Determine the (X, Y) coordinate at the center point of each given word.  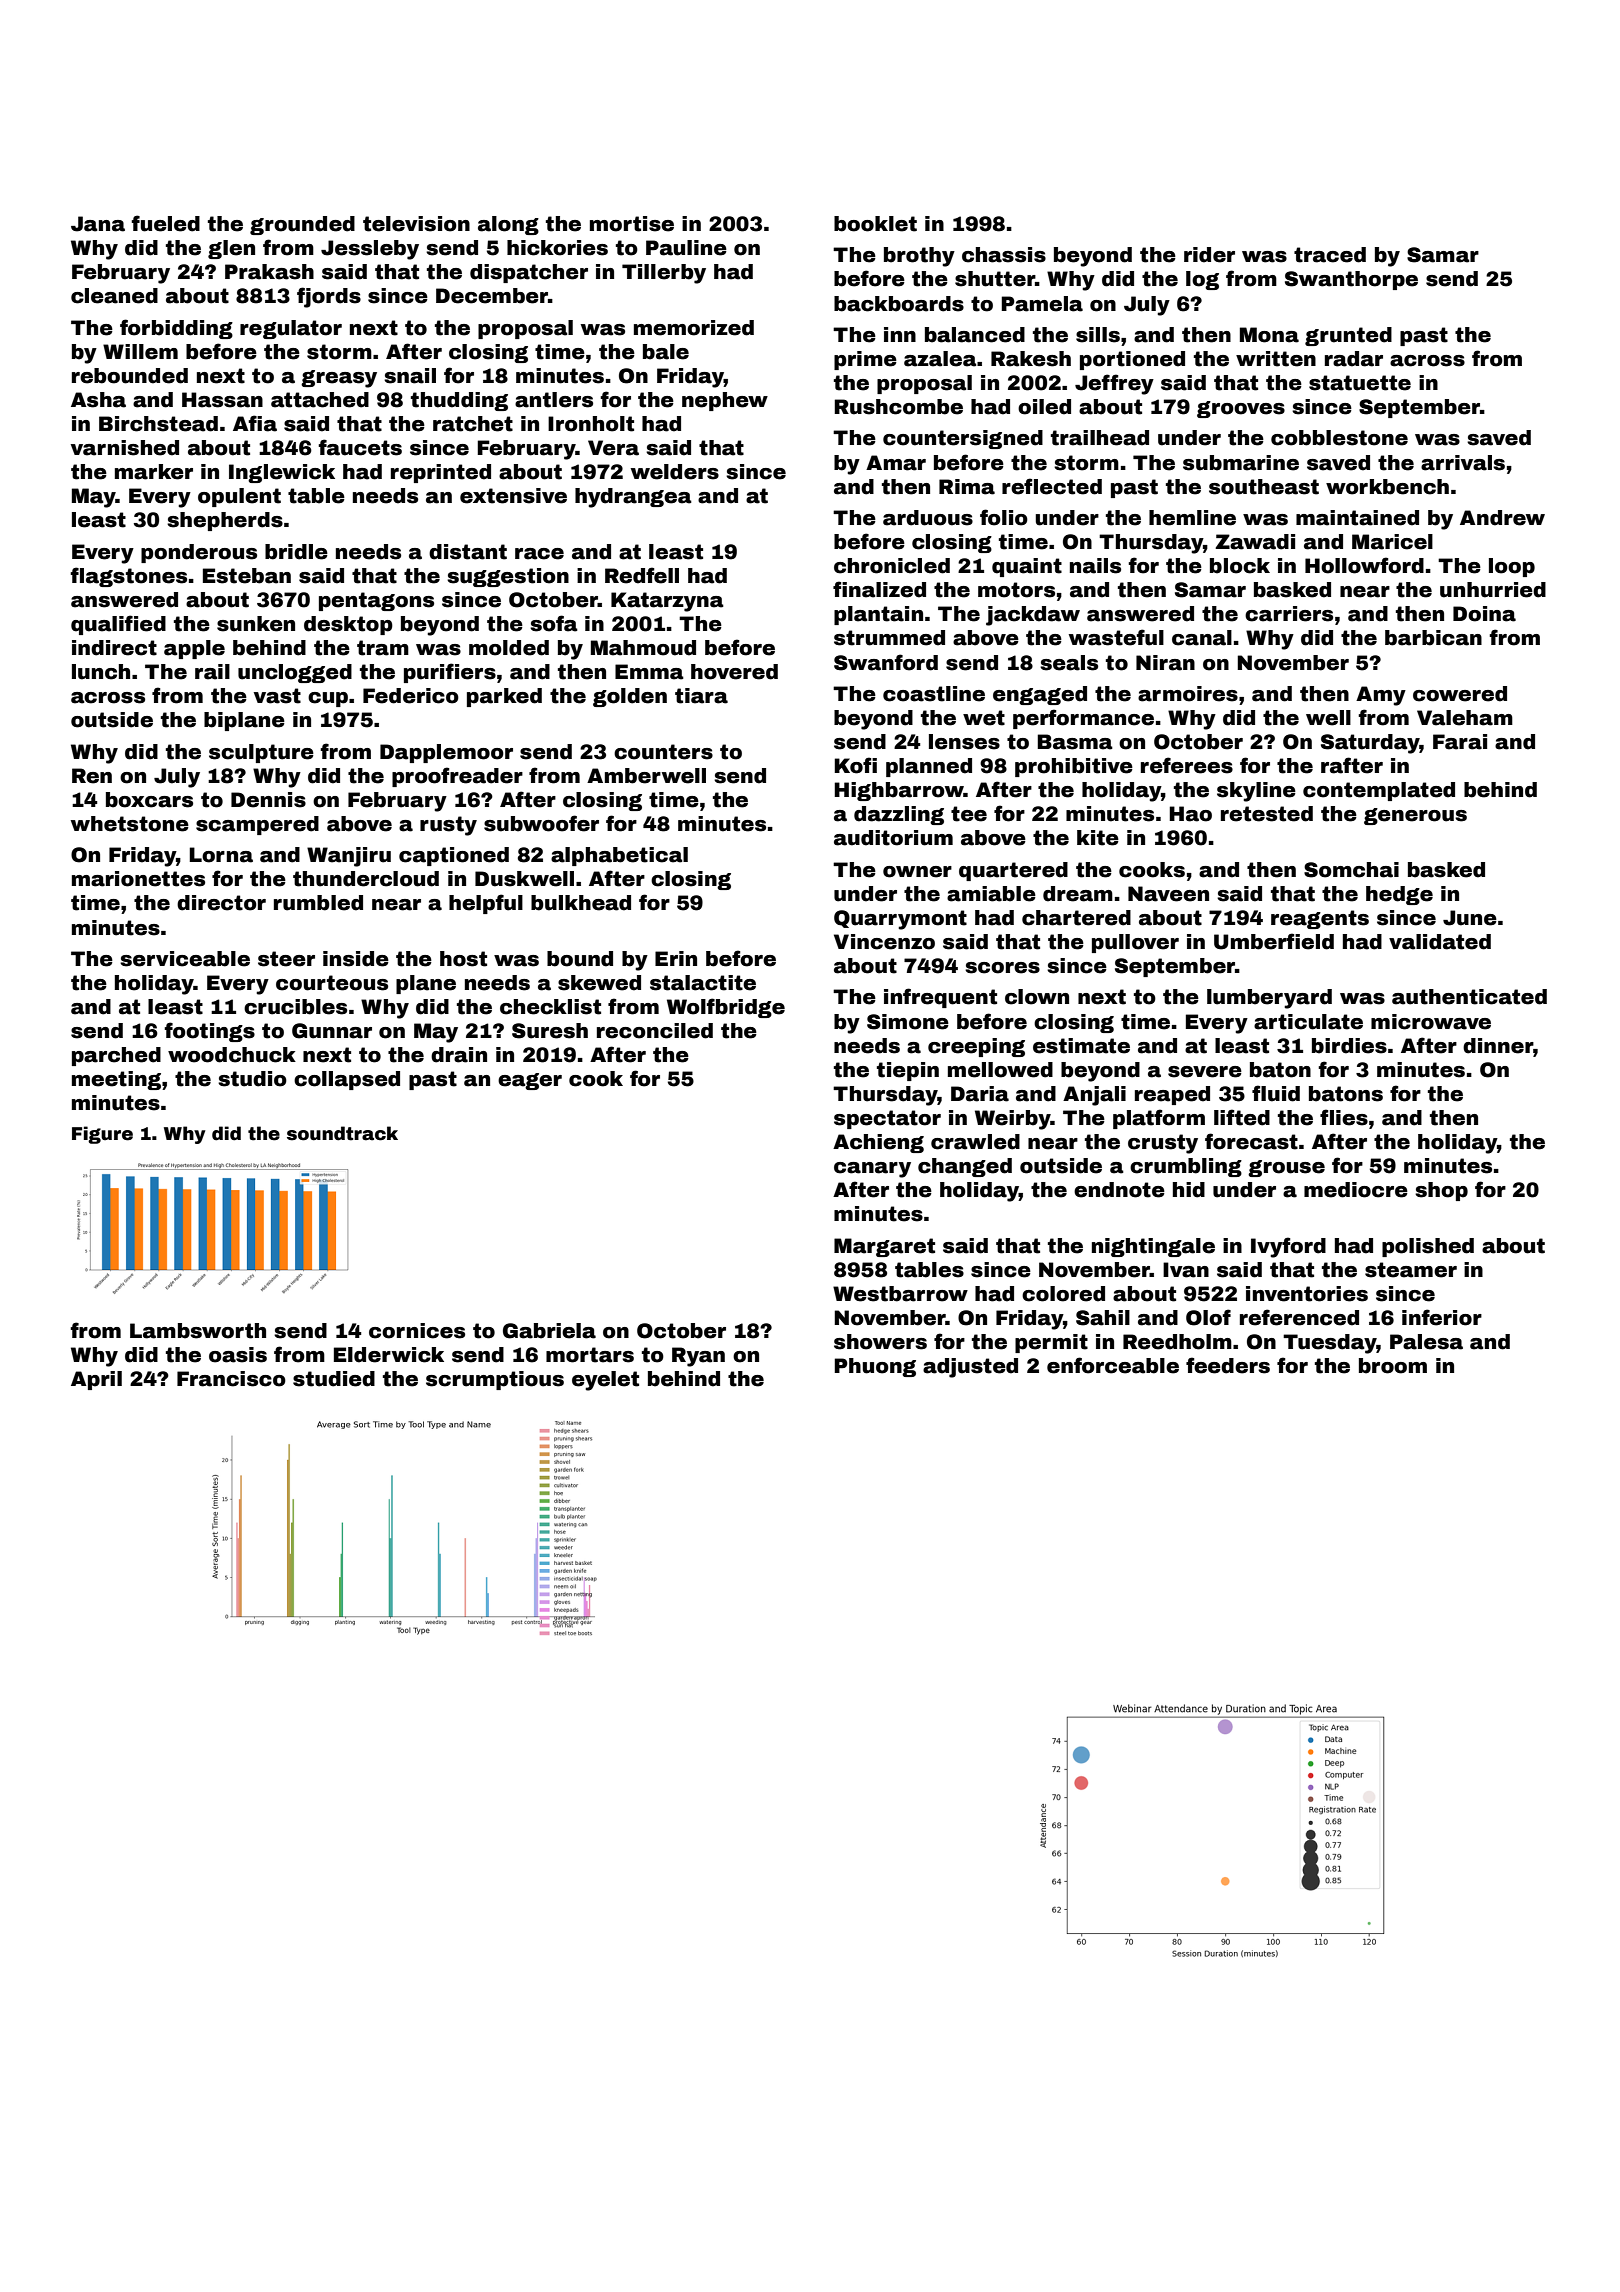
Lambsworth (198, 1331)
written (1276, 359)
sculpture (261, 753)
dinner (1498, 1046)
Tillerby (664, 274)
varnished (125, 448)
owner (917, 872)
